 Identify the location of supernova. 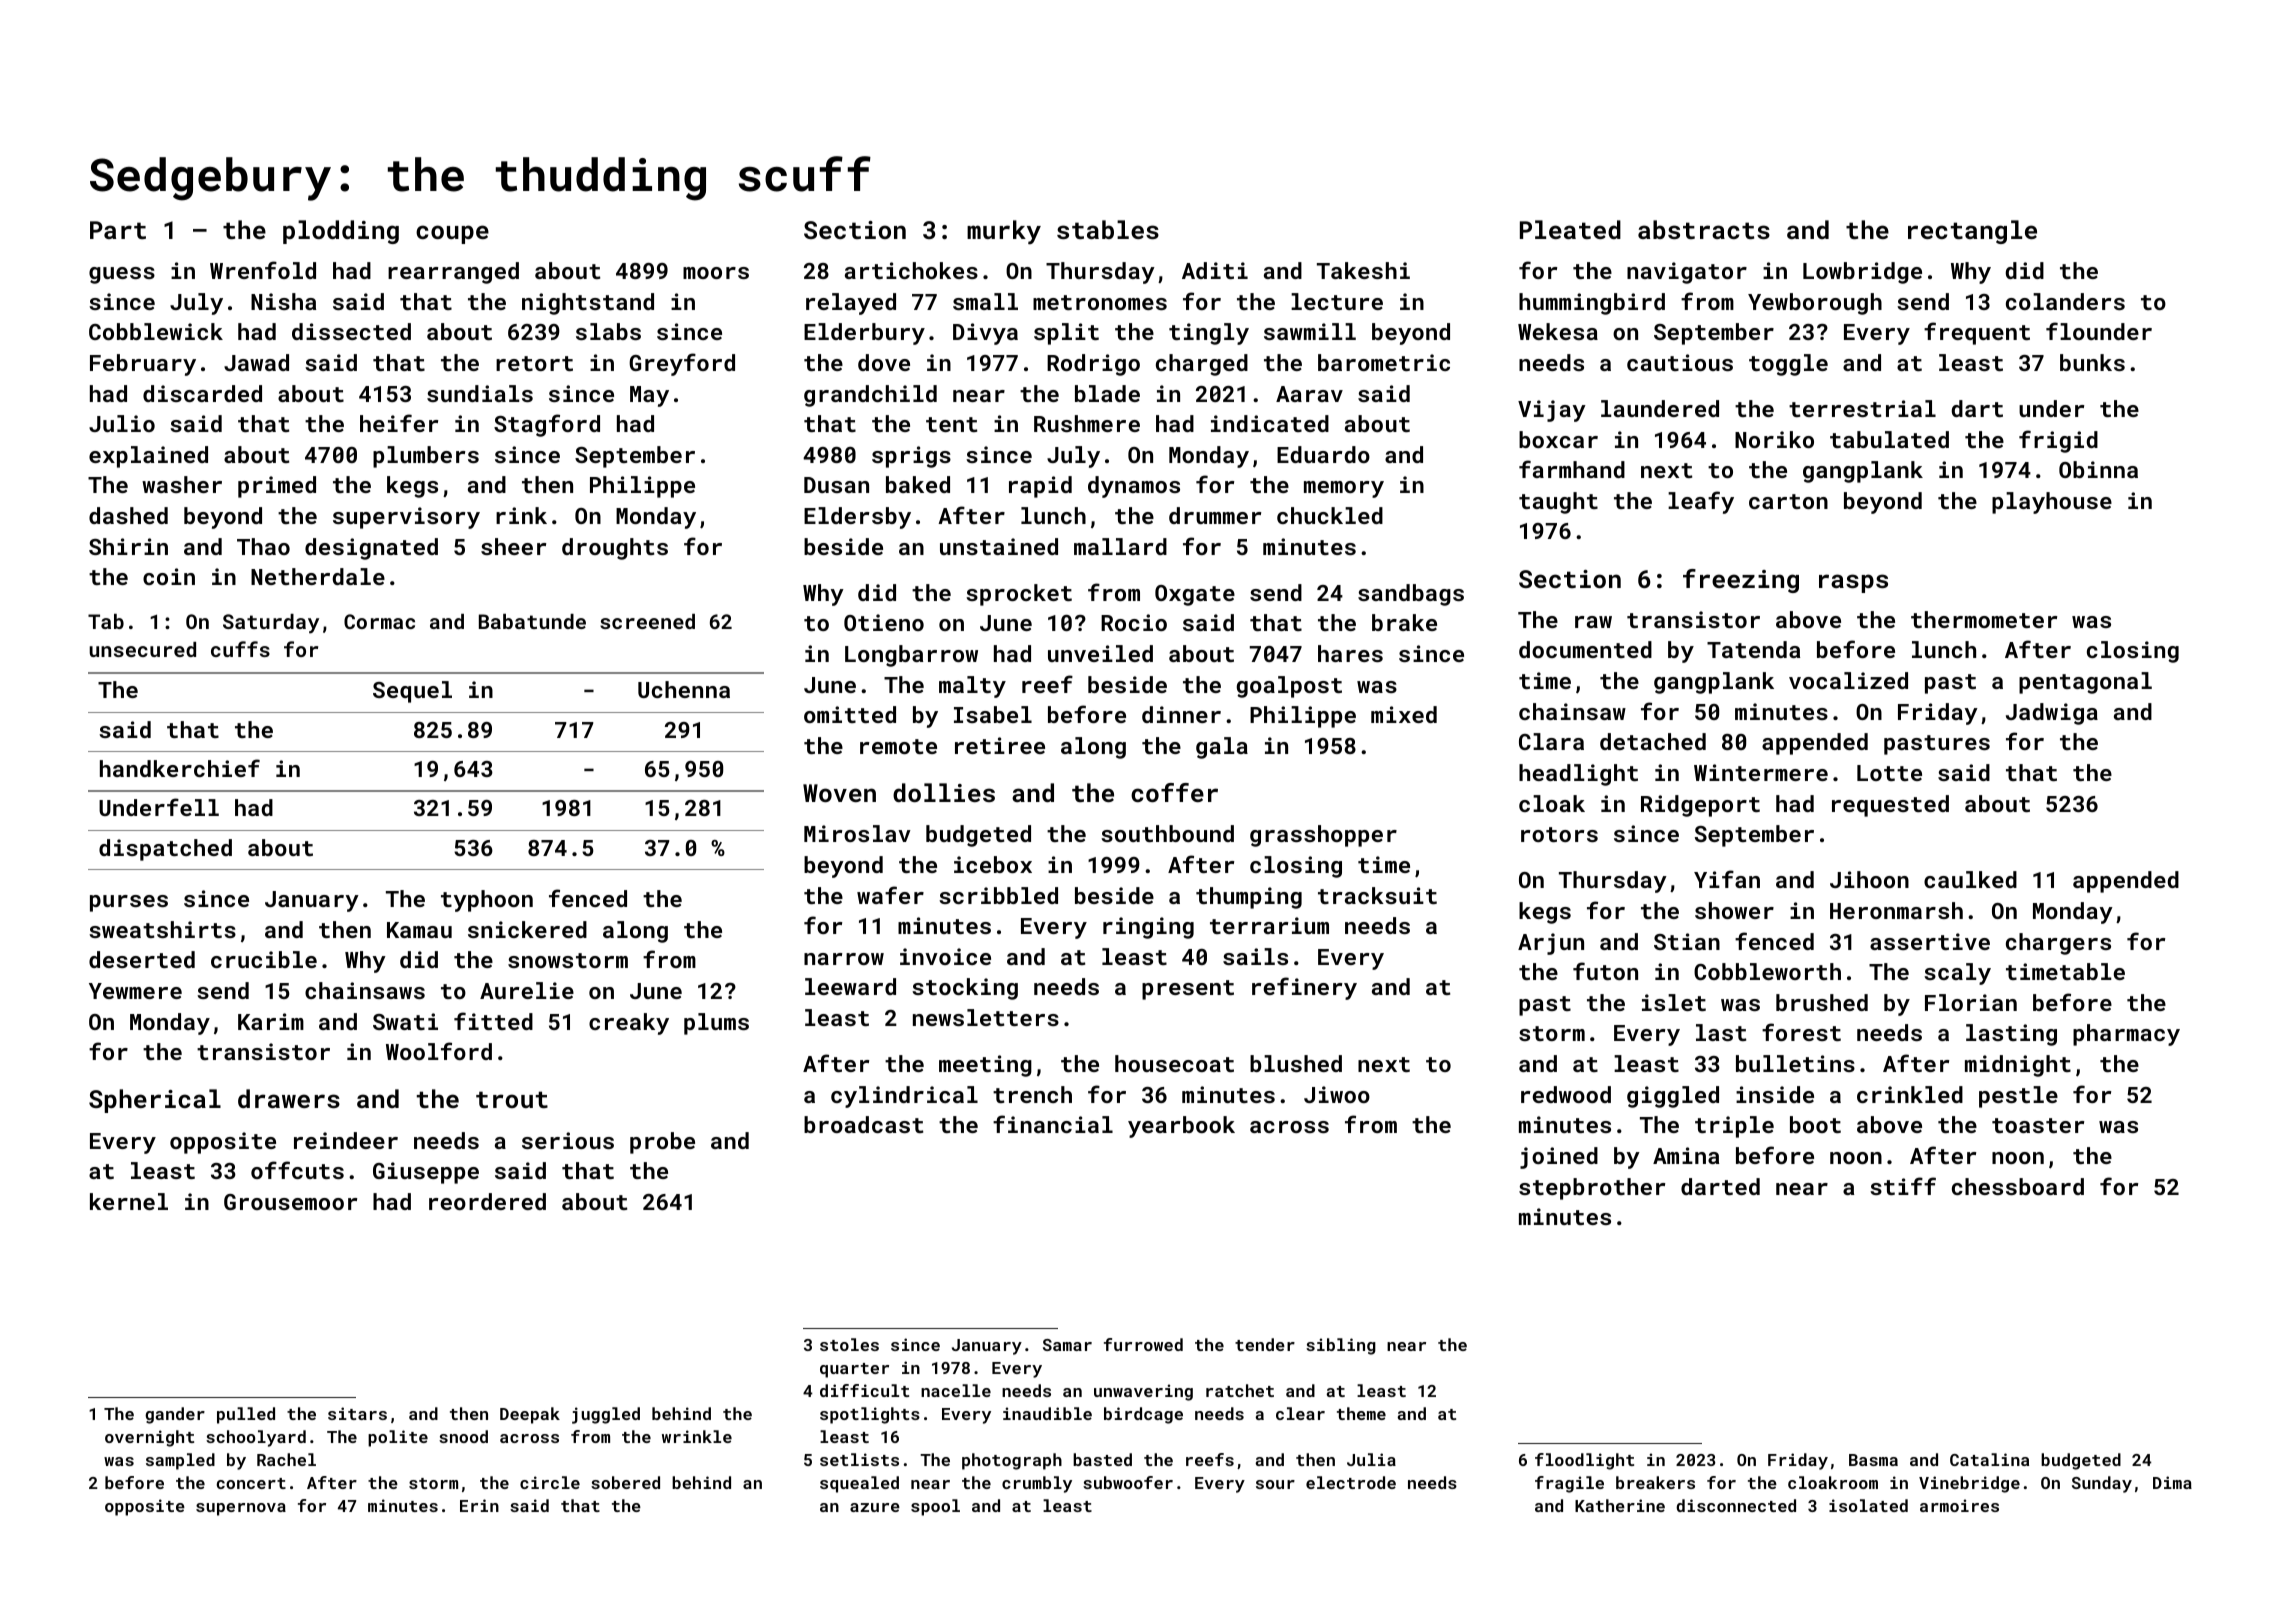
(241, 1509).
